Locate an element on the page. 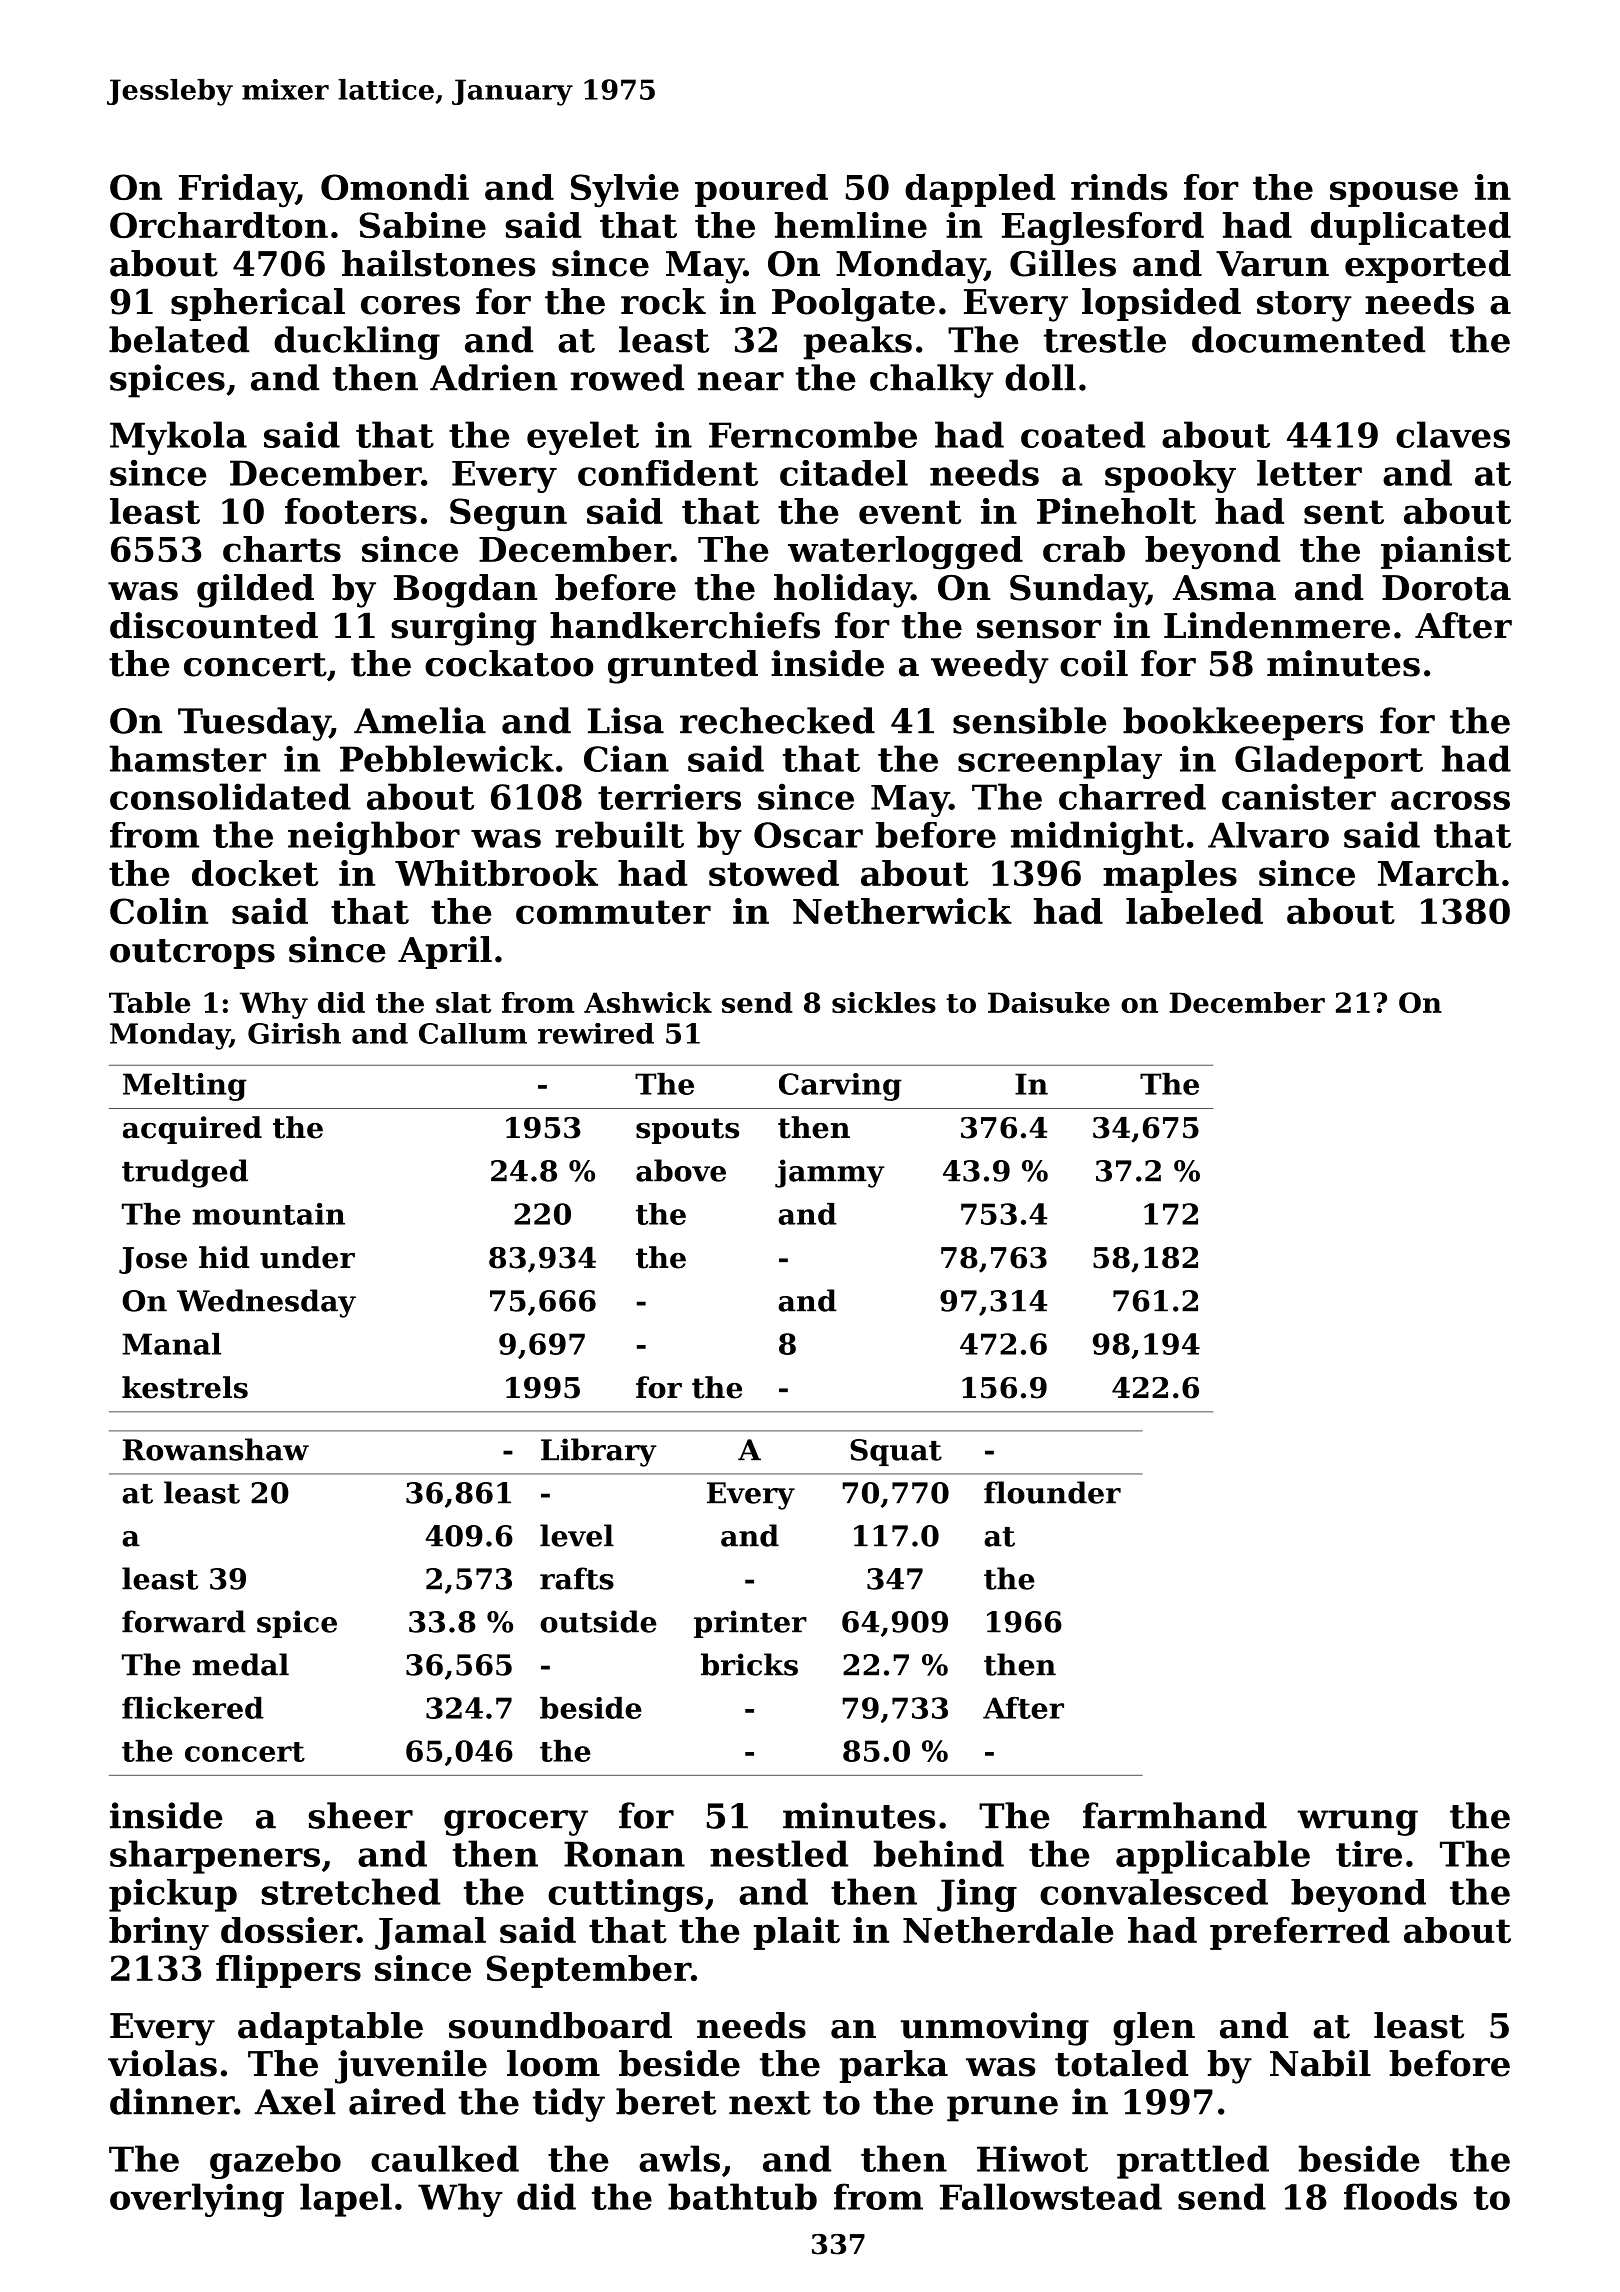 This page has height=2292, width=1620. caulked is located at coordinates (445, 2158).
